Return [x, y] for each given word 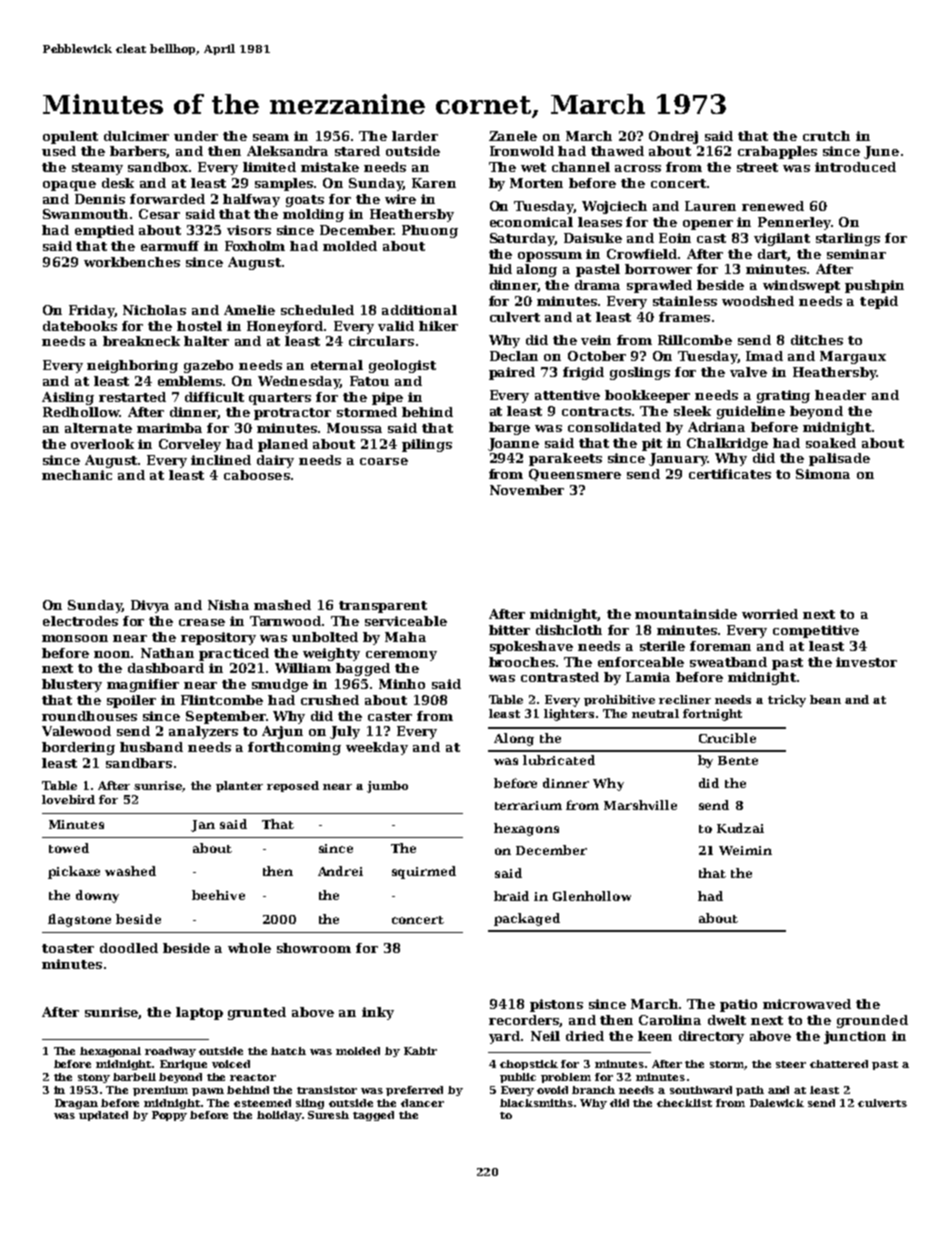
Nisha [228, 605]
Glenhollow [592, 896]
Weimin [745, 850]
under [196, 136]
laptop [199, 1013]
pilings [427, 445]
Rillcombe [695, 340]
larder [415, 136]
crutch [826, 136]
